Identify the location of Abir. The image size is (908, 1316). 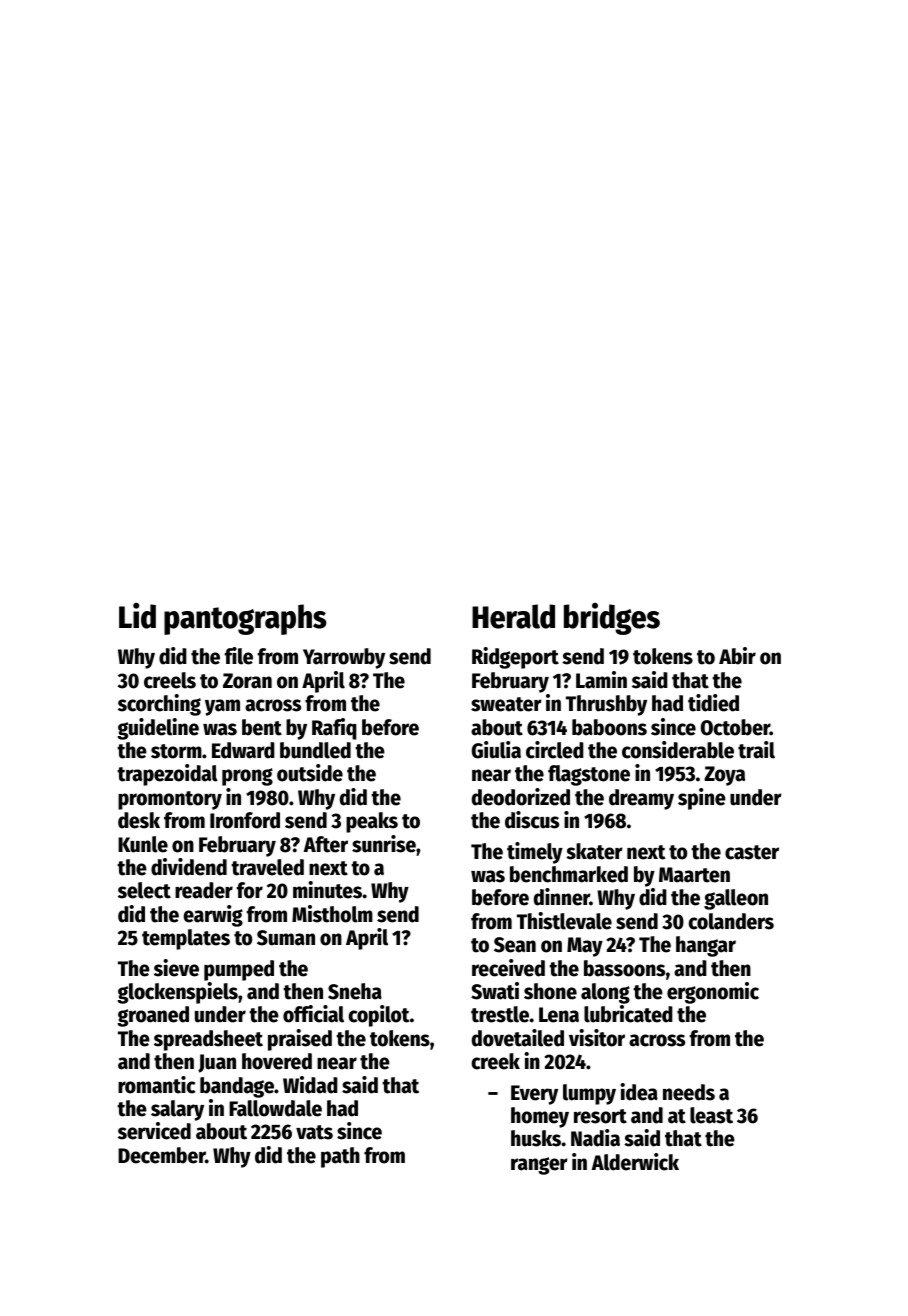
(737, 656).
